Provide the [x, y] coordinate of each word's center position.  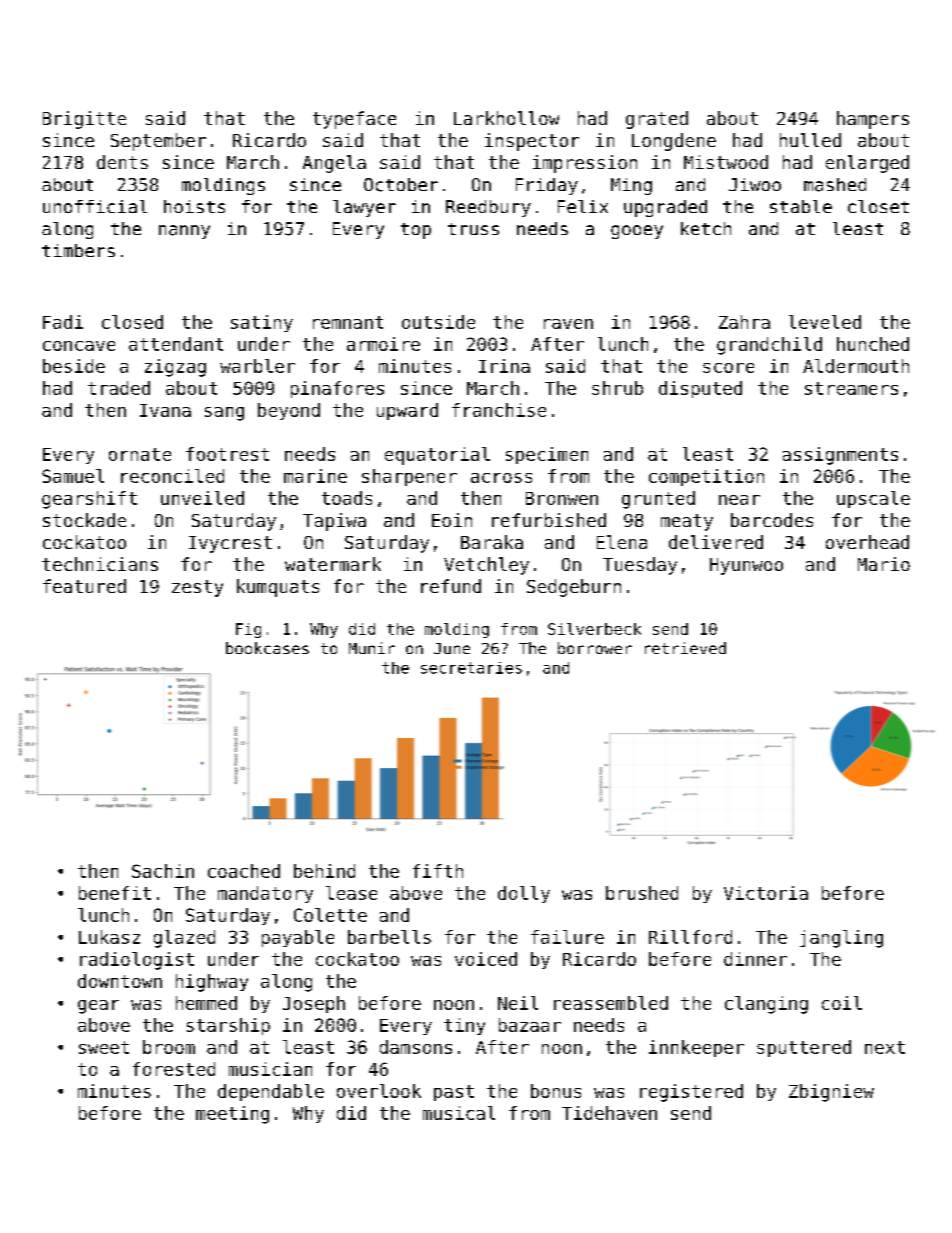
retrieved [685, 648]
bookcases [267, 648]
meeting [232, 1115]
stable [801, 206]
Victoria [766, 893]
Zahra [744, 322]
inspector [532, 142]
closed [132, 322]
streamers [851, 388]
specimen [547, 455]
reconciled [172, 476]
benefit [115, 893]
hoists [194, 206]
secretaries [471, 668]
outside [438, 322]
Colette [330, 915]
